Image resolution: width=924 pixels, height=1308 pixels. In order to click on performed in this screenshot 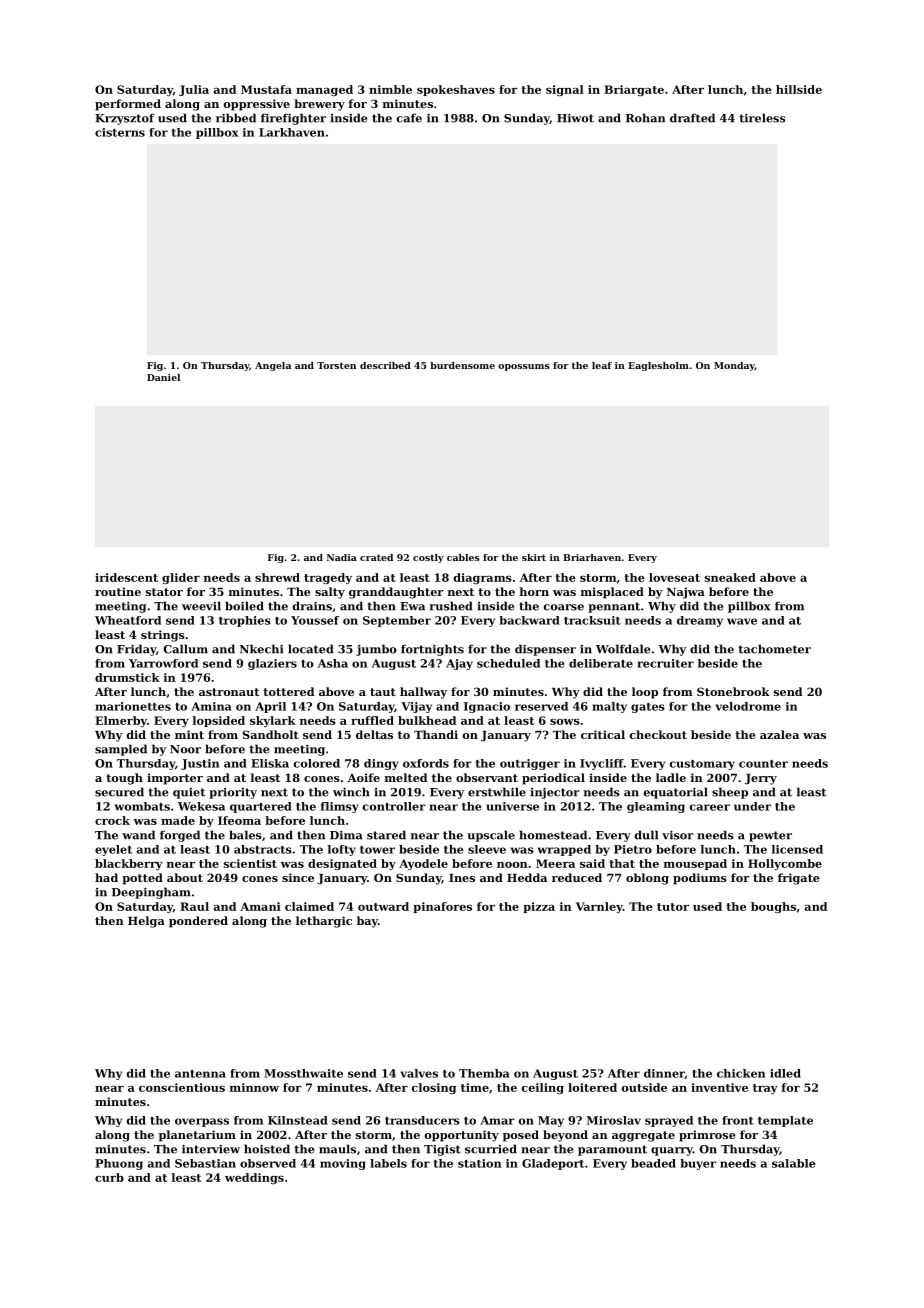, I will do `click(128, 105)`.
